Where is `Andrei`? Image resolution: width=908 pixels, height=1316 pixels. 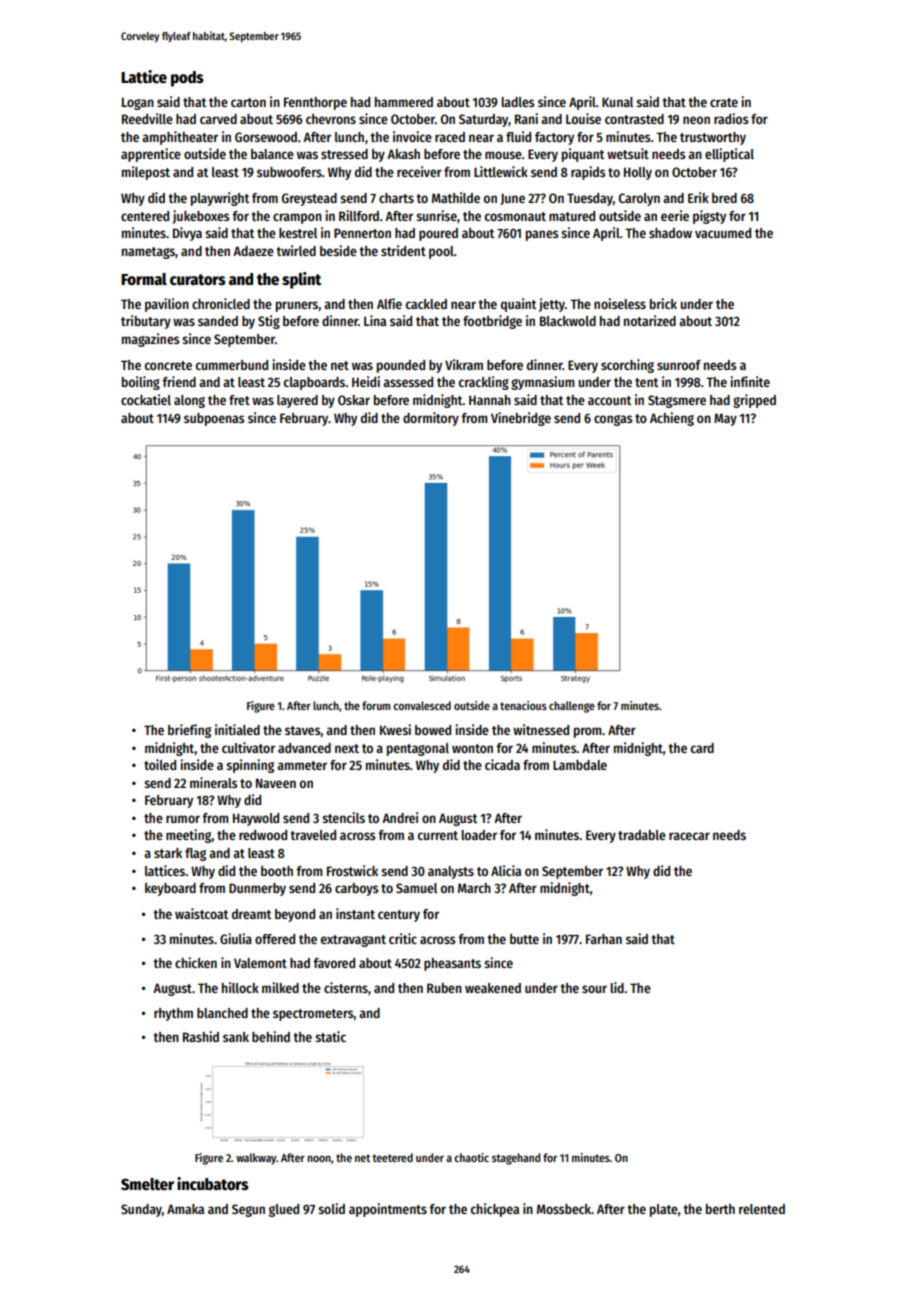 Andrei is located at coordinates (400, 817).
